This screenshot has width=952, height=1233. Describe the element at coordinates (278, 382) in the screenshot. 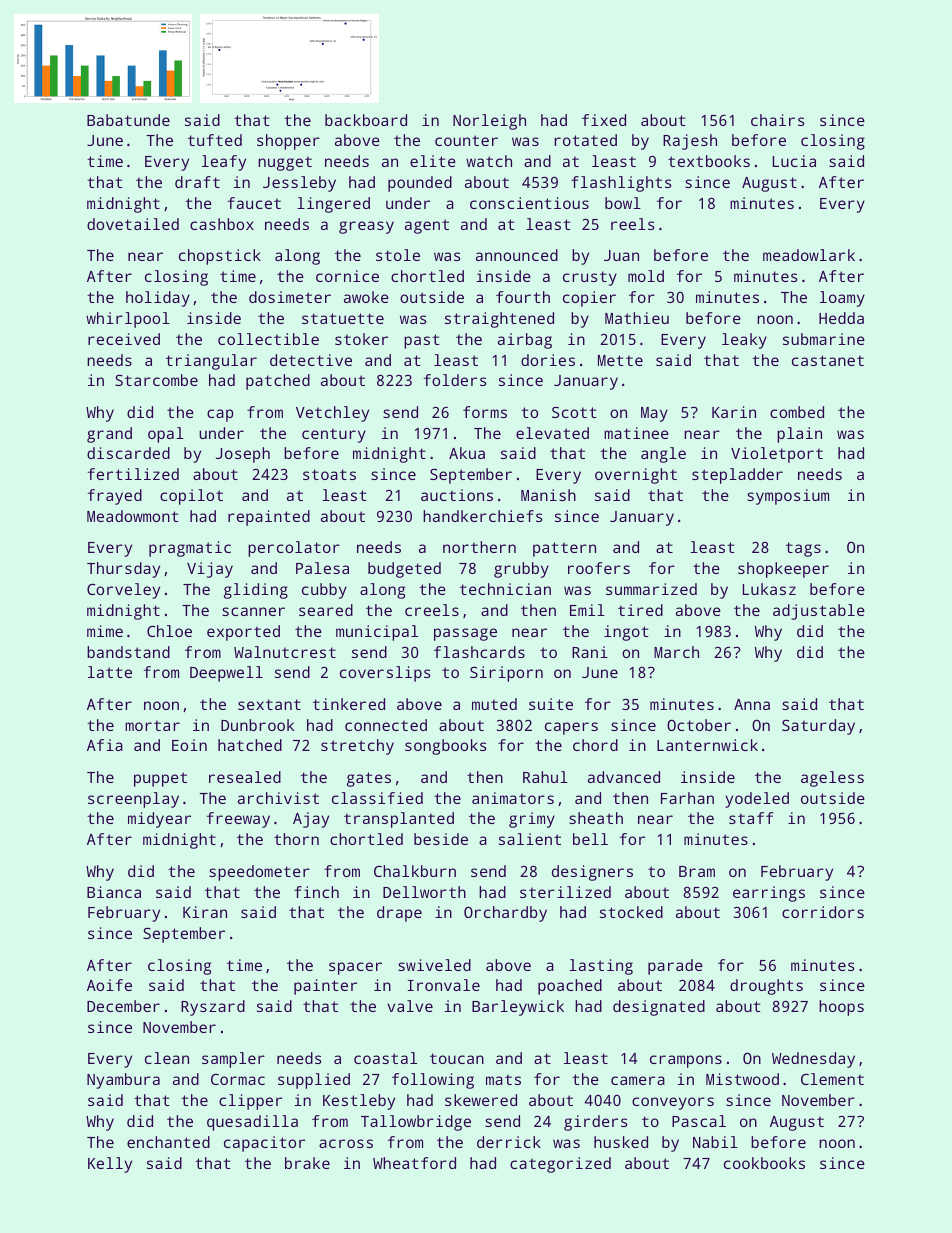

I see `patched` at that location.
